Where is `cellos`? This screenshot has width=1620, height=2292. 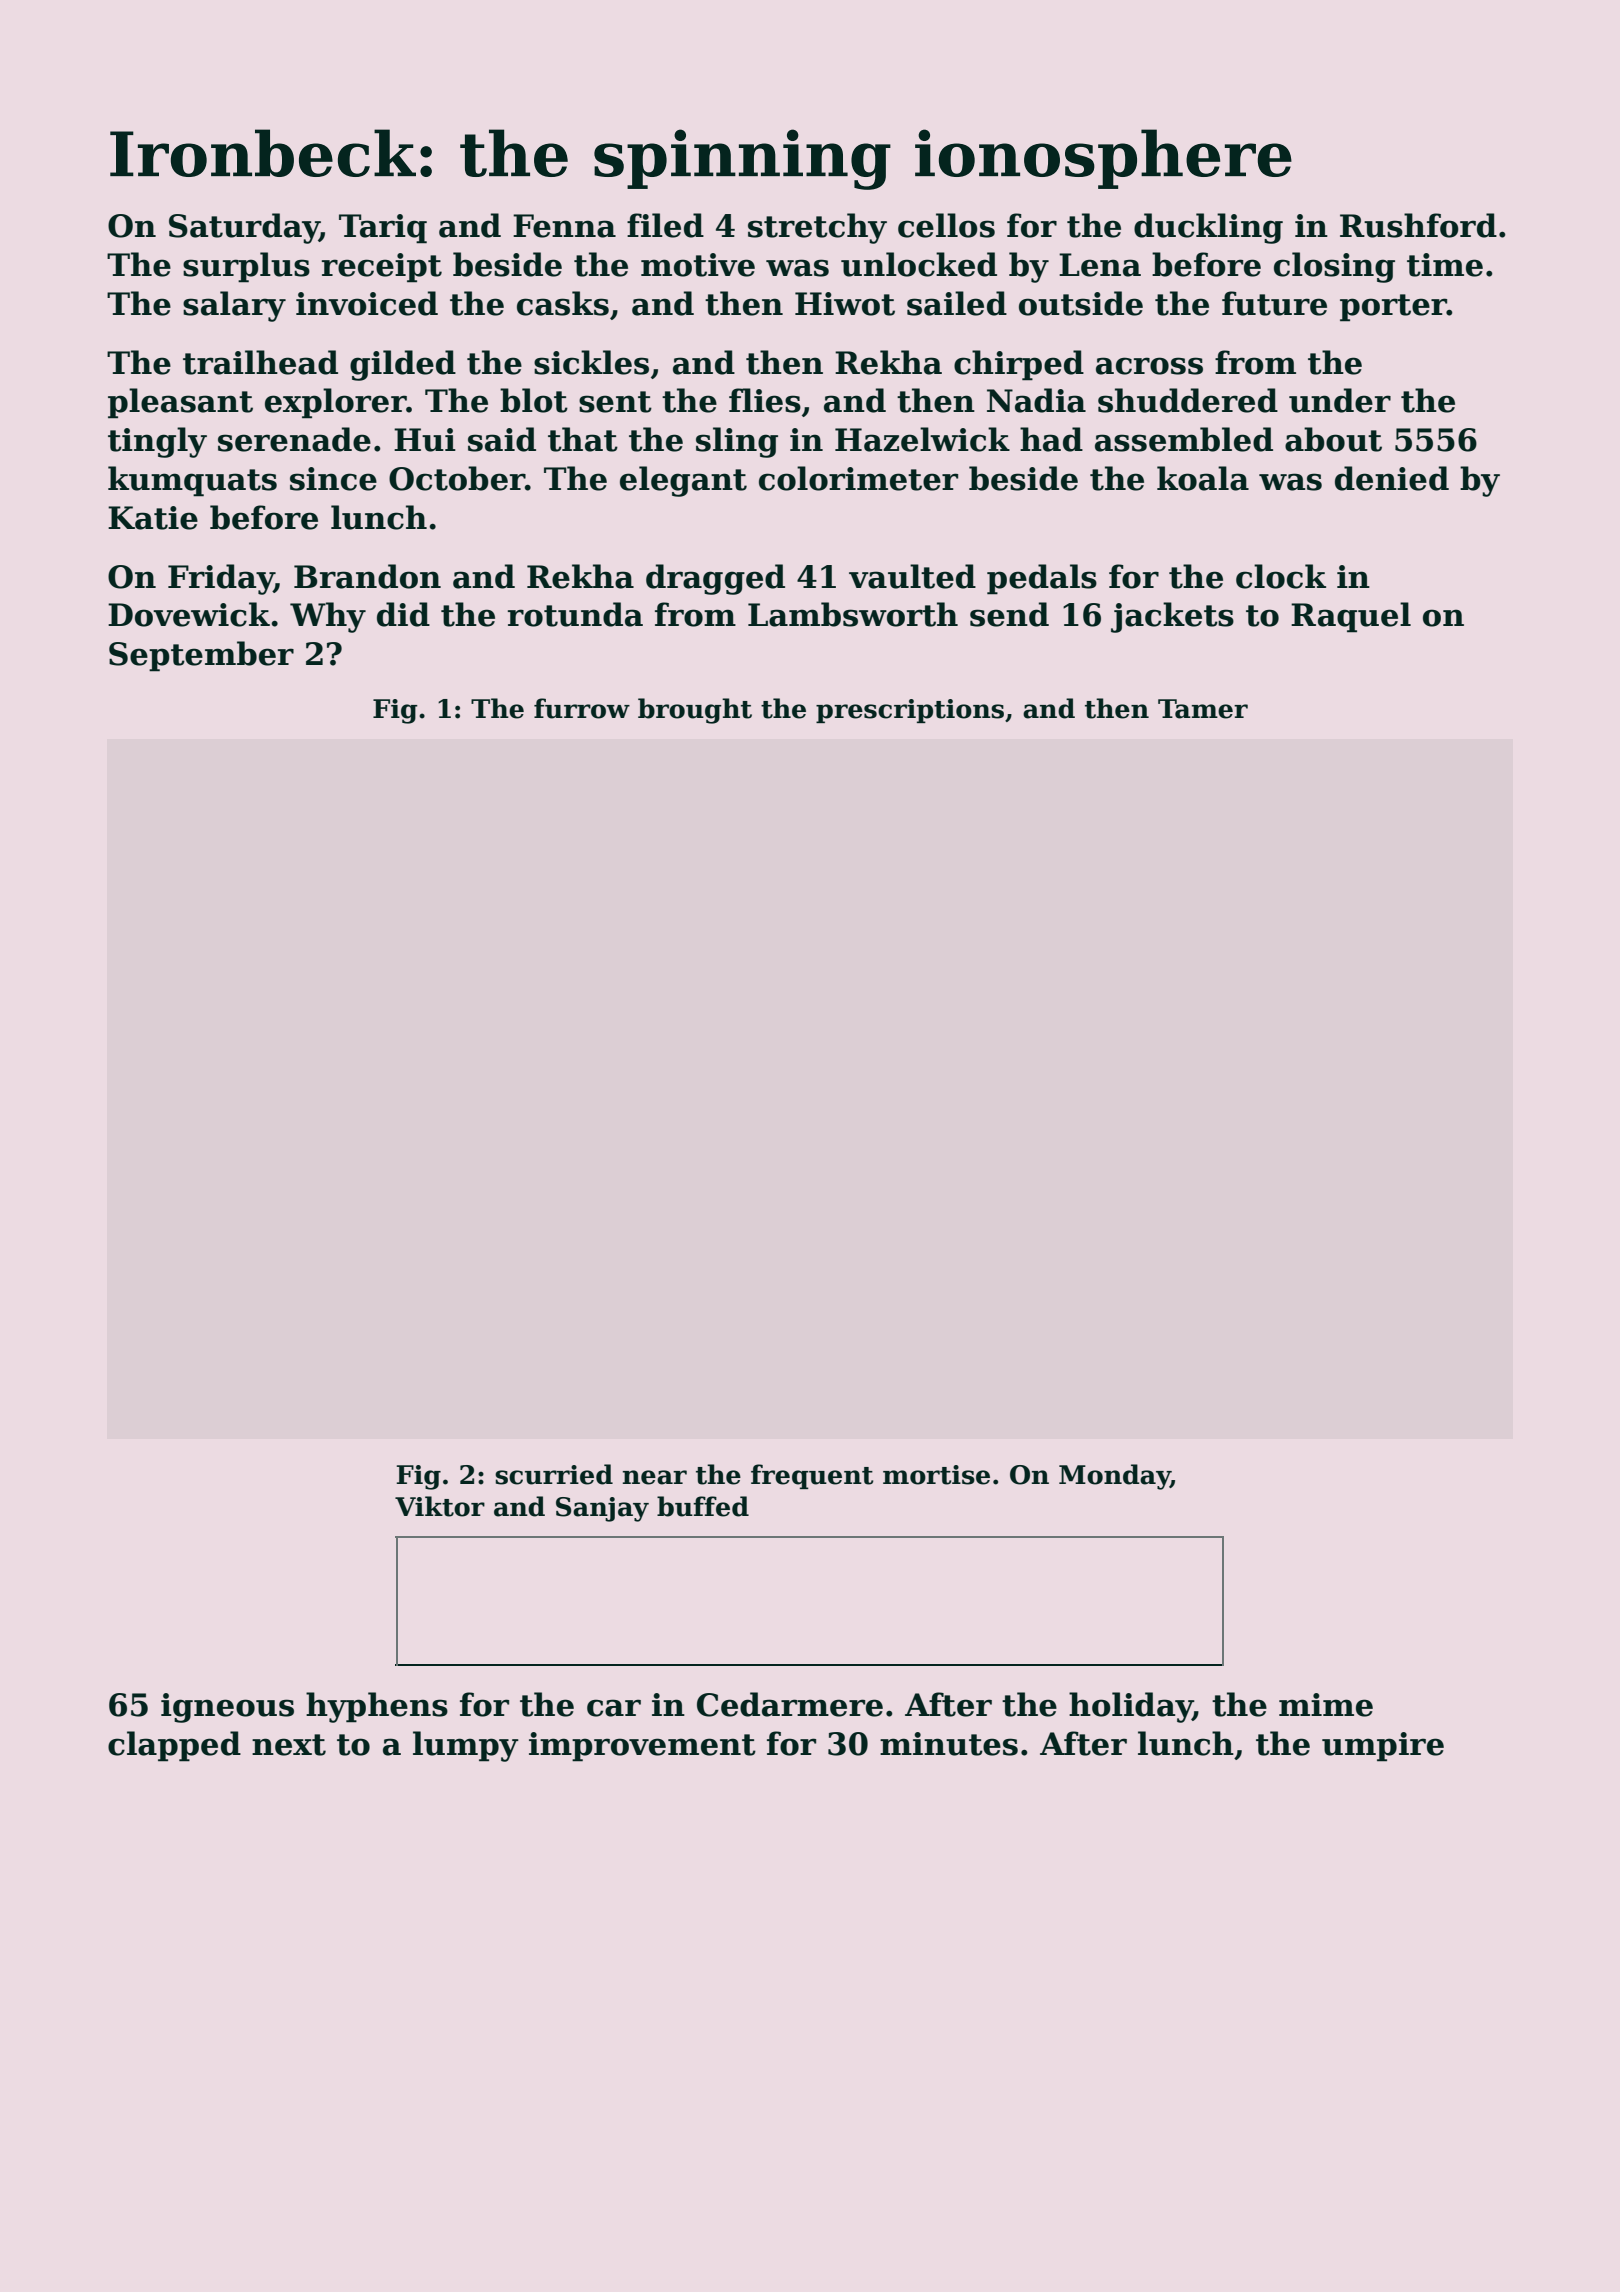
cellos is located at coordinates (946, 225).
